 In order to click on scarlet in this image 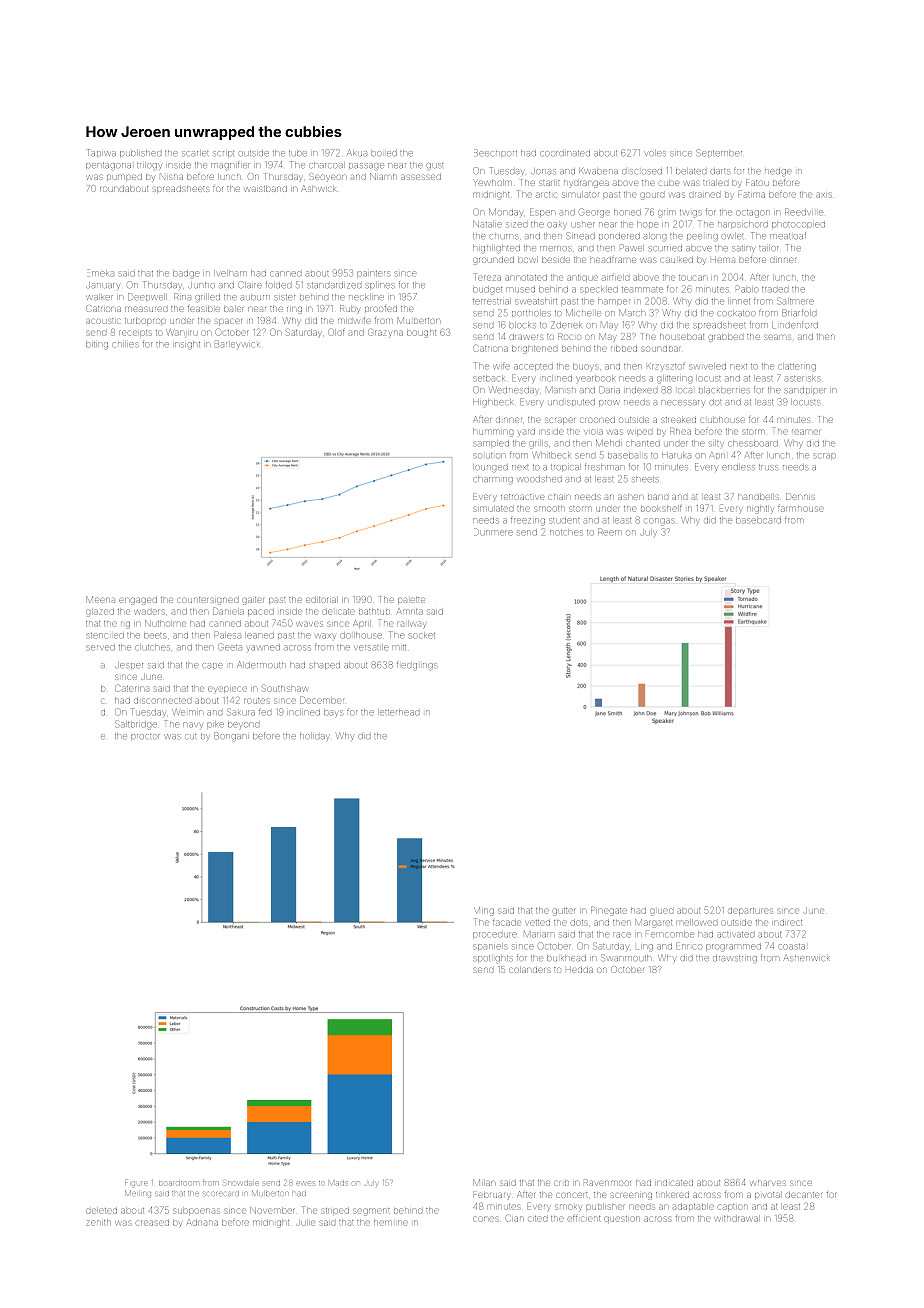, I will do `click(195, 153)`.
